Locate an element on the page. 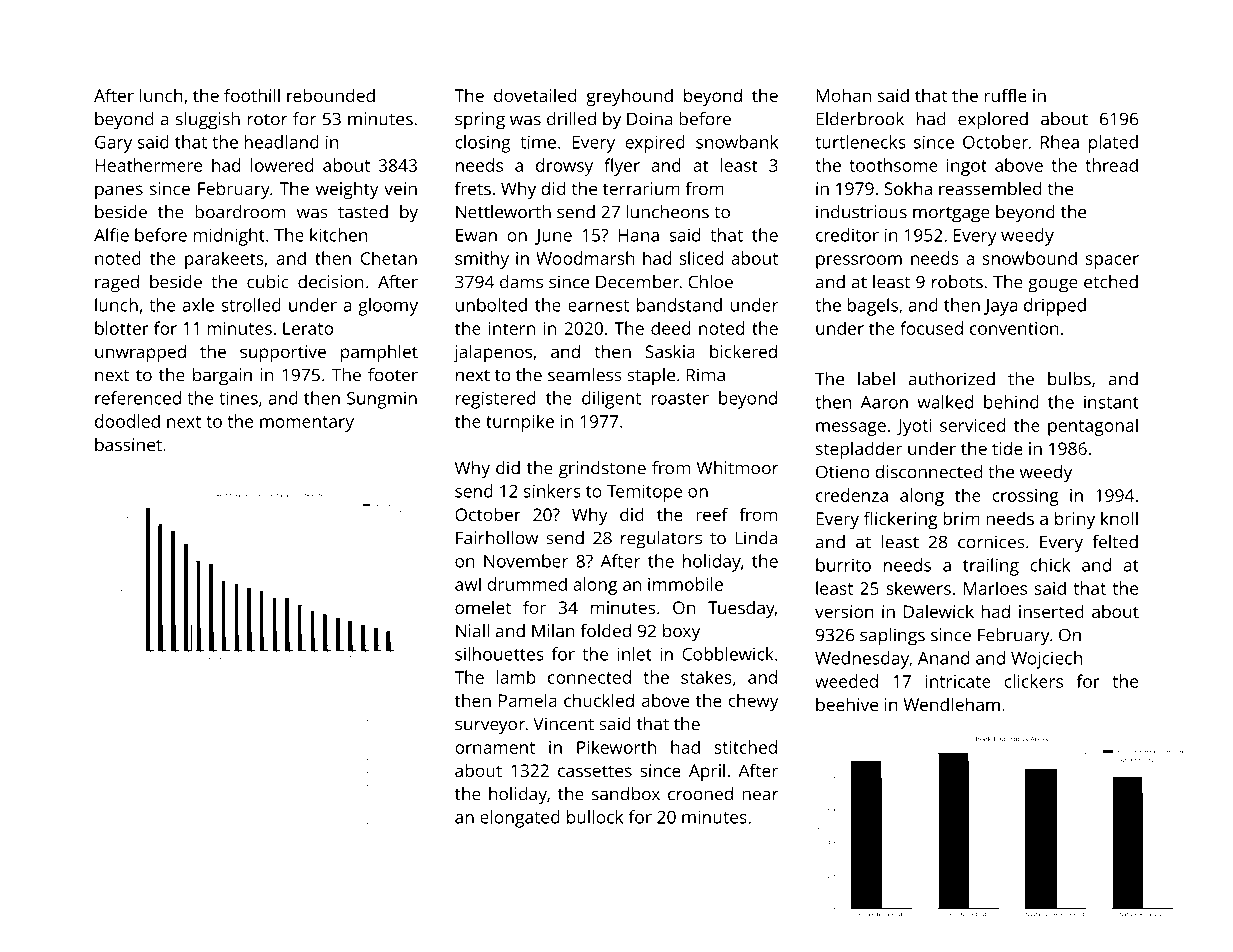  bassinet is located at coordinates (128, 444).
